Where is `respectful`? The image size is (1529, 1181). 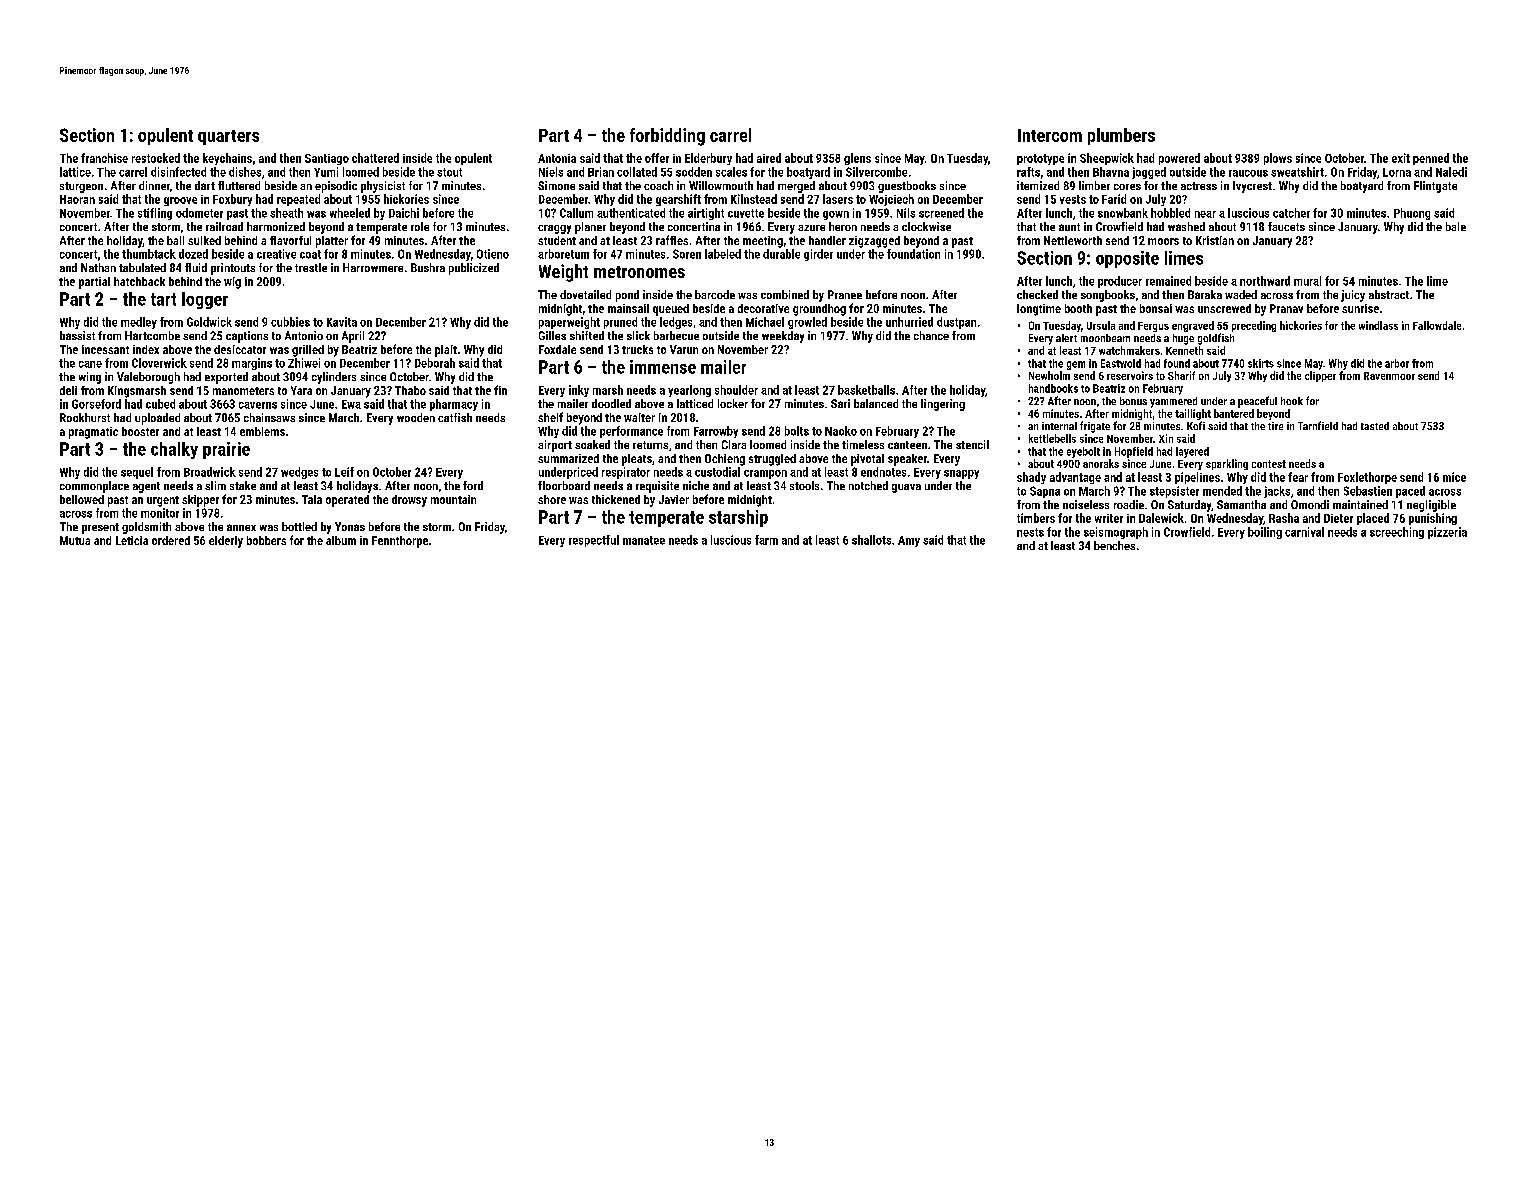
respectful is located at coordinates (594, 541).
